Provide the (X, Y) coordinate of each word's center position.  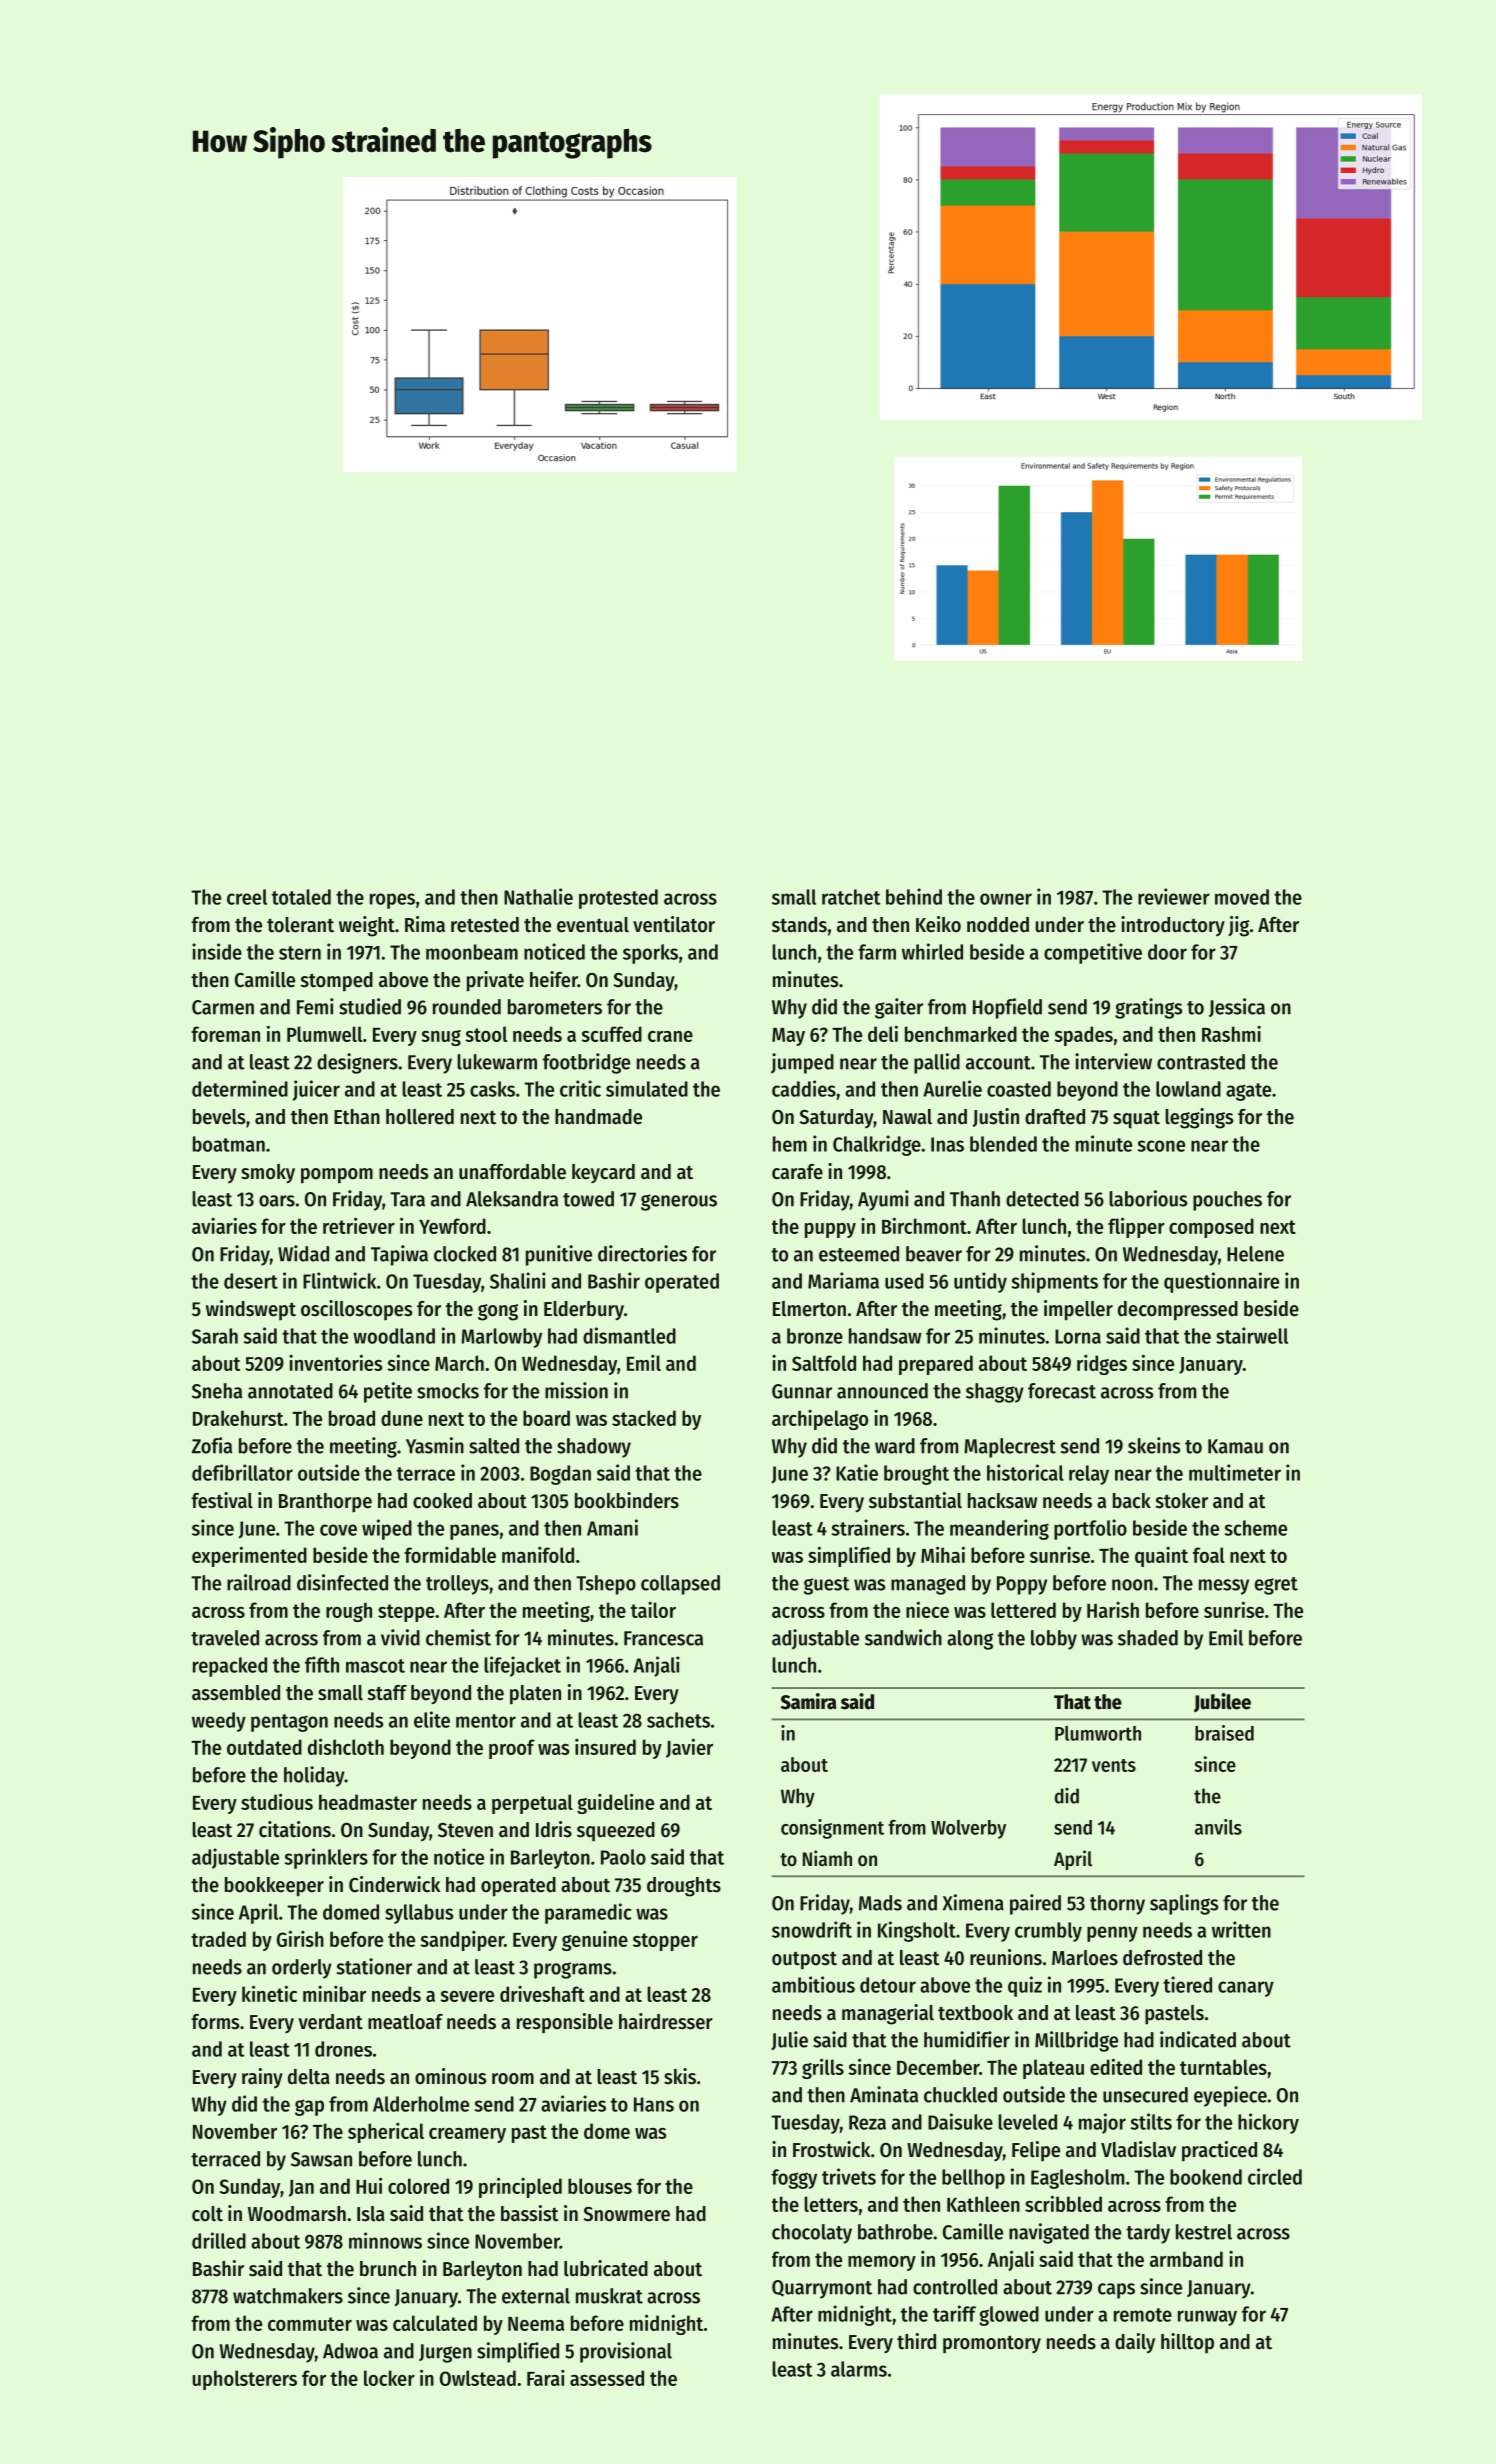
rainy (262, 2078)
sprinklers (326, 1858)
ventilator (674, 924)
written (1241, 1929)
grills (823, 2069)
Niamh (827, 1858)
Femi (315, 1006)
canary (1246, 1989)
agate (1248, 1092)
